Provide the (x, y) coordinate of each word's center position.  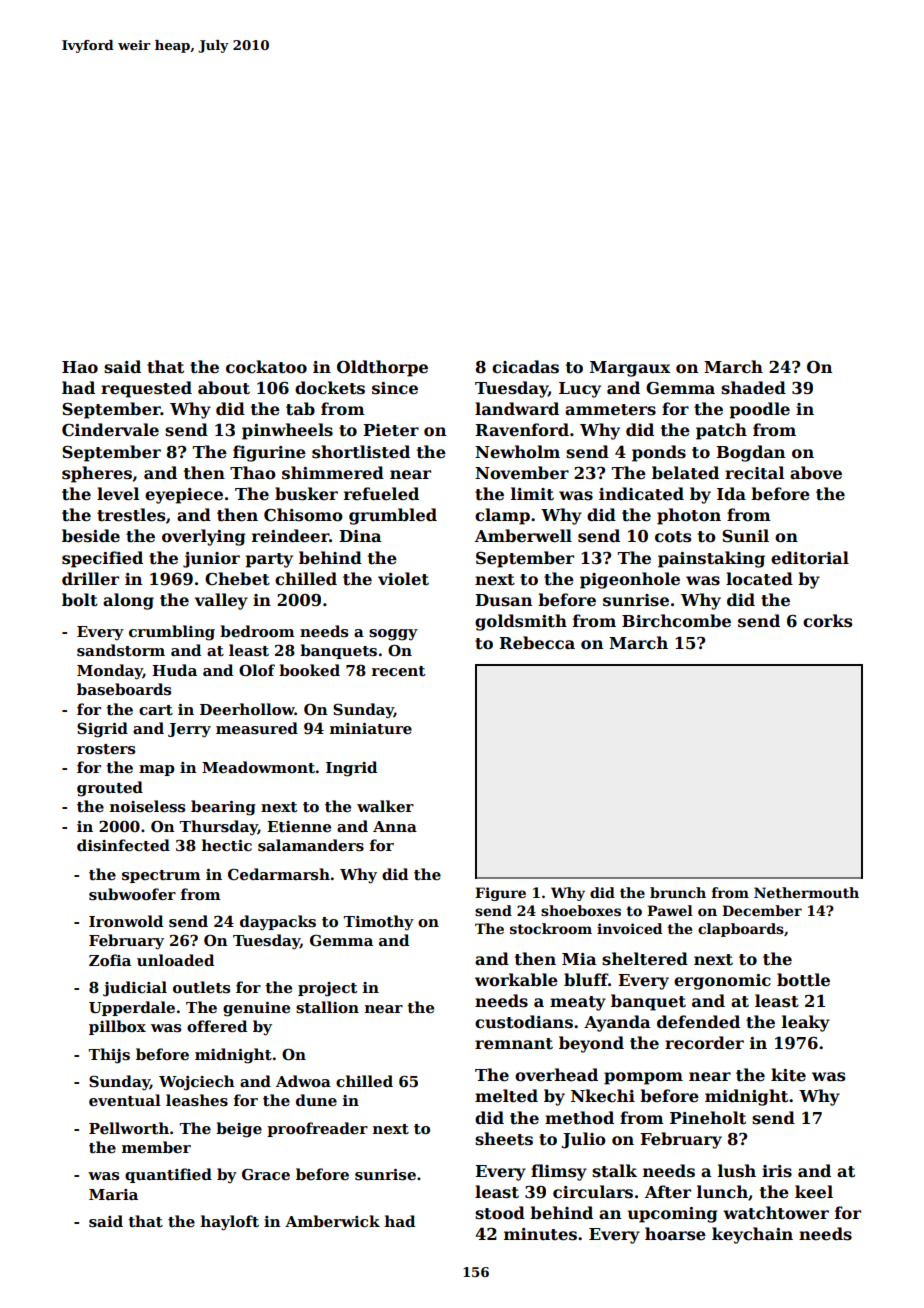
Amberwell (523, 536)
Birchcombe (676, 621)
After (668, 1192)
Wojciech (197, 1083)
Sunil (745, 536)
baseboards (124, 689)
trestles (131, 515)
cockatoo (266, 367)
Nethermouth (806, 892)
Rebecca (537, 643)
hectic (227, 845)
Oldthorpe (382, 368)
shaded (753, 388)
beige (239, 1130)
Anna (395, 826)
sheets (504, 1139)
